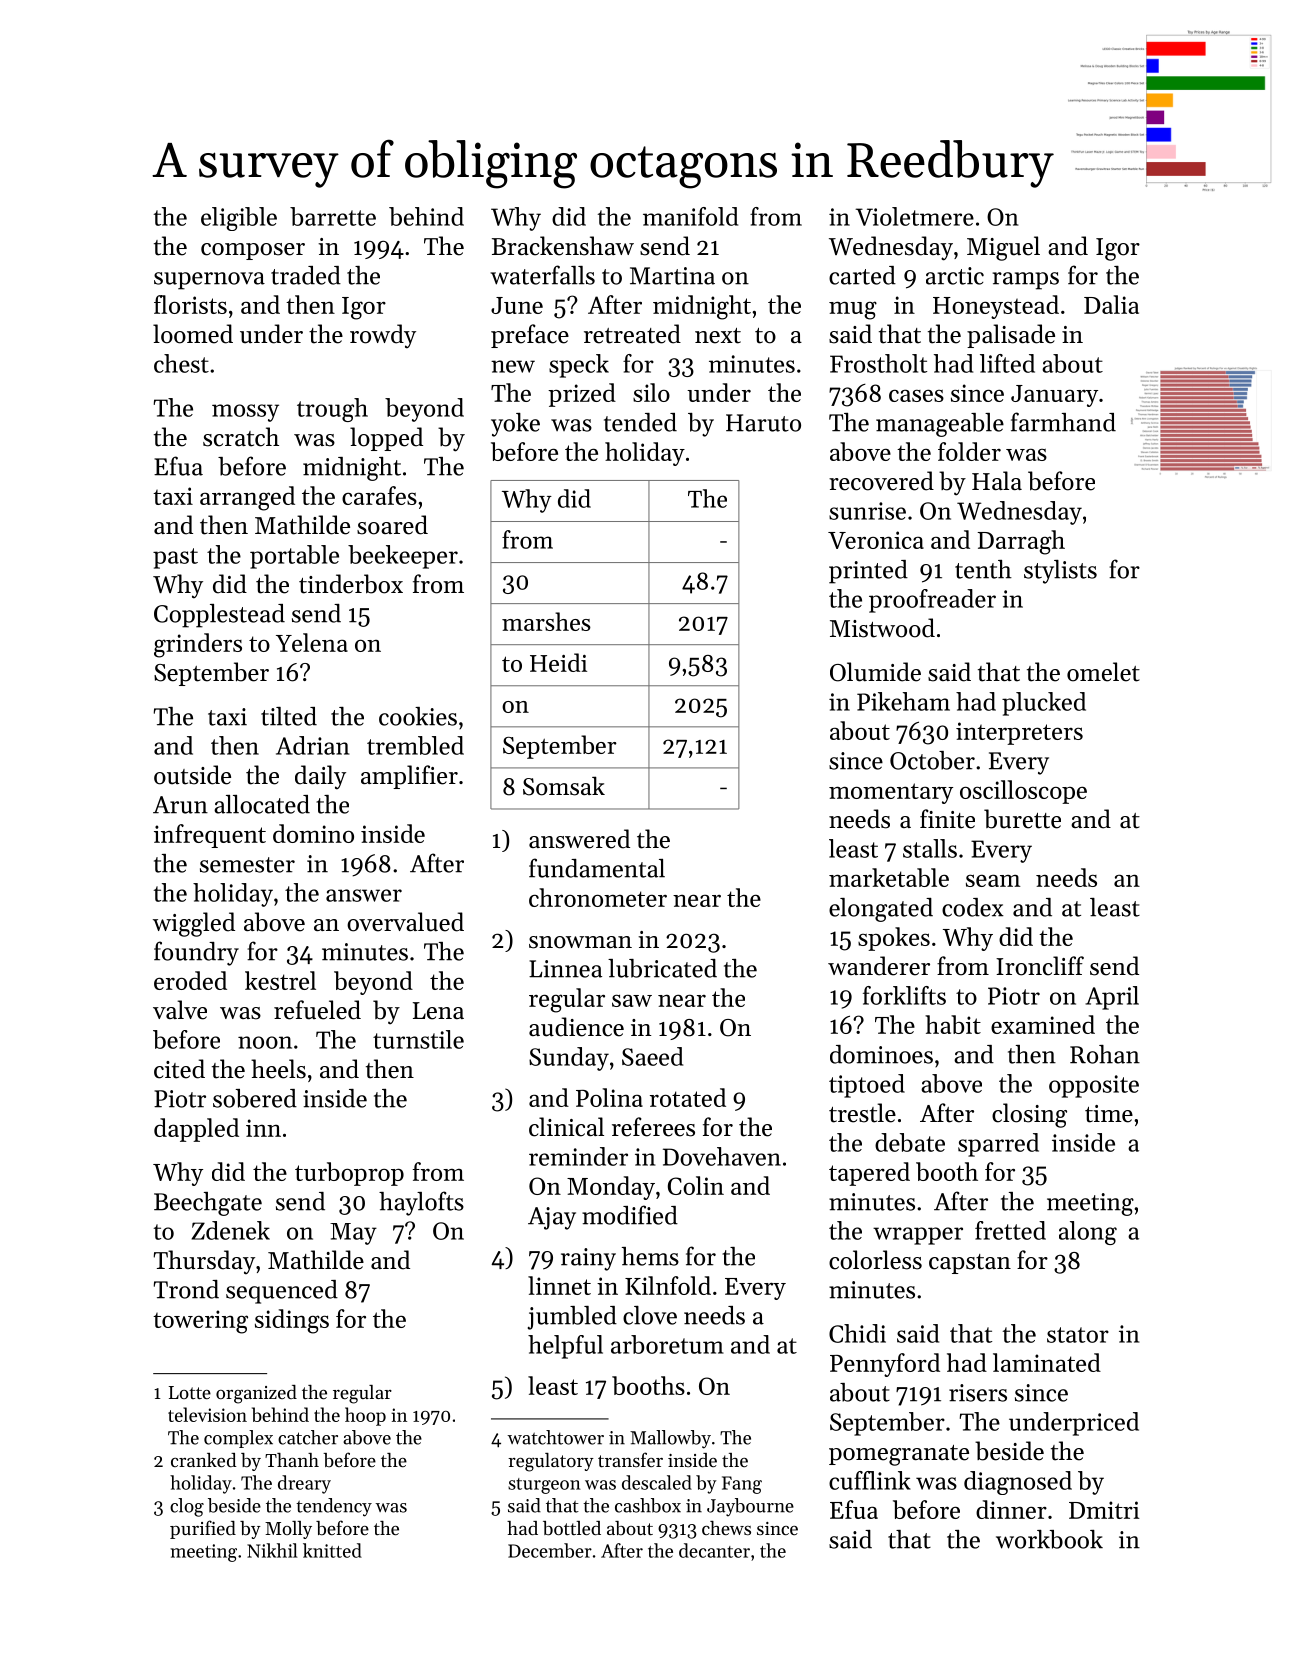 The image size is (1293, 1673). Describe the element at coordinates (332, 1550) in the screenshot. I see `knitted` at that location.
